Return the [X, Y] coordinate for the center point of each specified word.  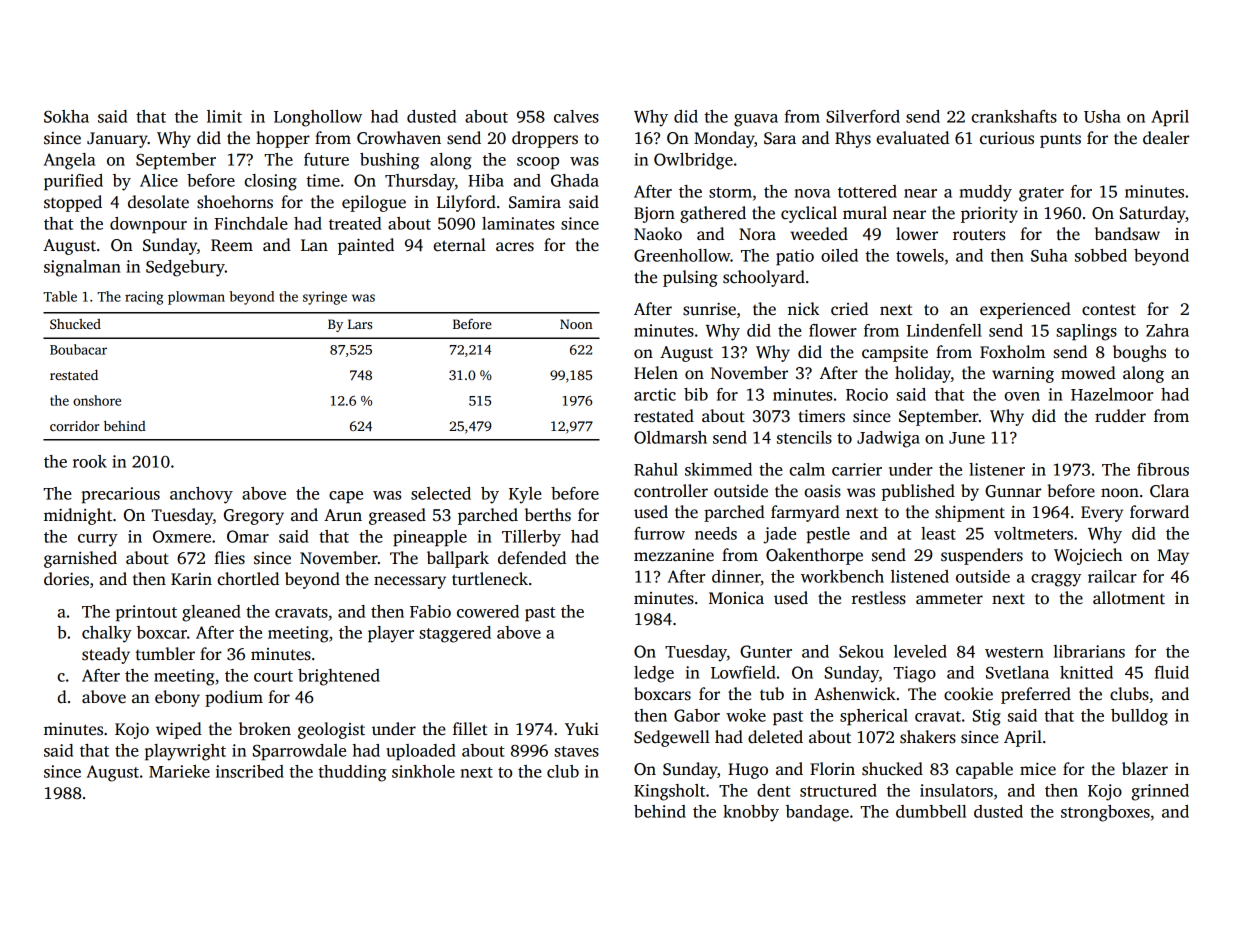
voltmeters [1033, 533]
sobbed [1101, 255]
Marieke [179, 771]
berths [548, 515]
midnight [78, 516]
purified [73, 182]
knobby [751, 813]
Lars [360, 324]
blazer [1145, 769]
